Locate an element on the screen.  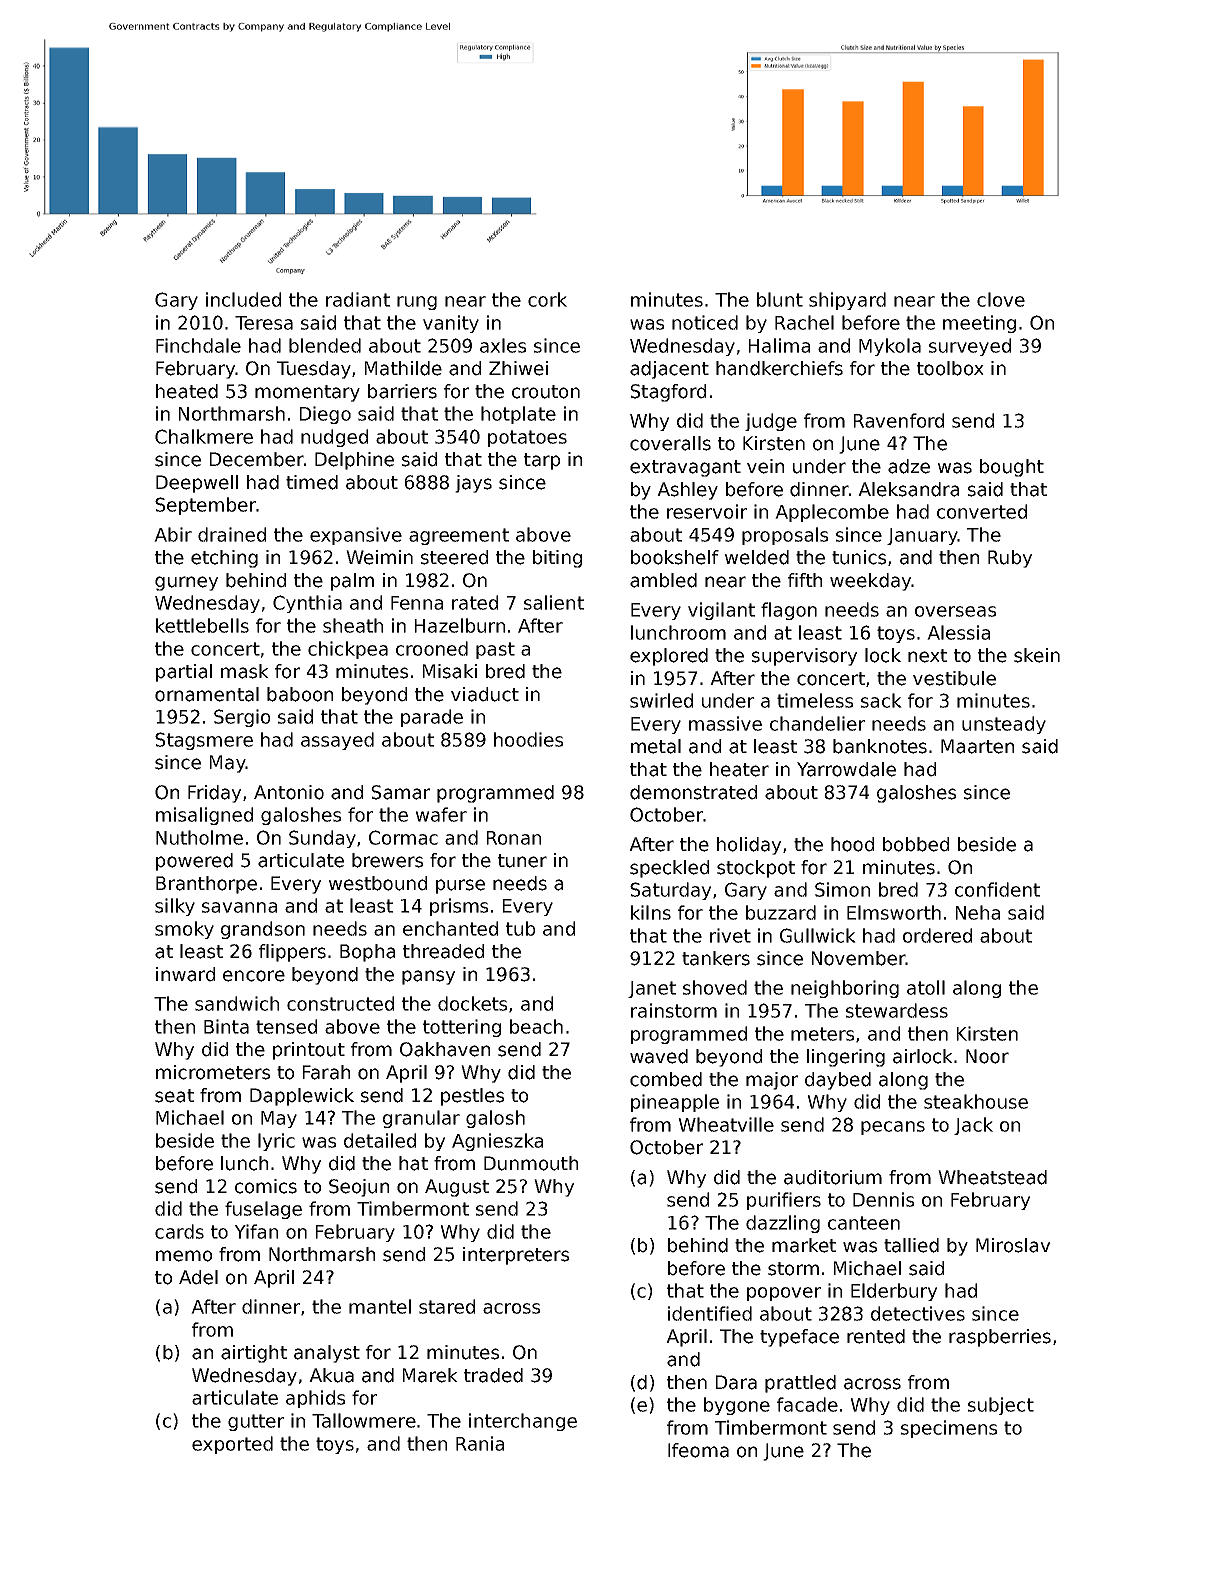
silky is located at coordinates (175, 907).
